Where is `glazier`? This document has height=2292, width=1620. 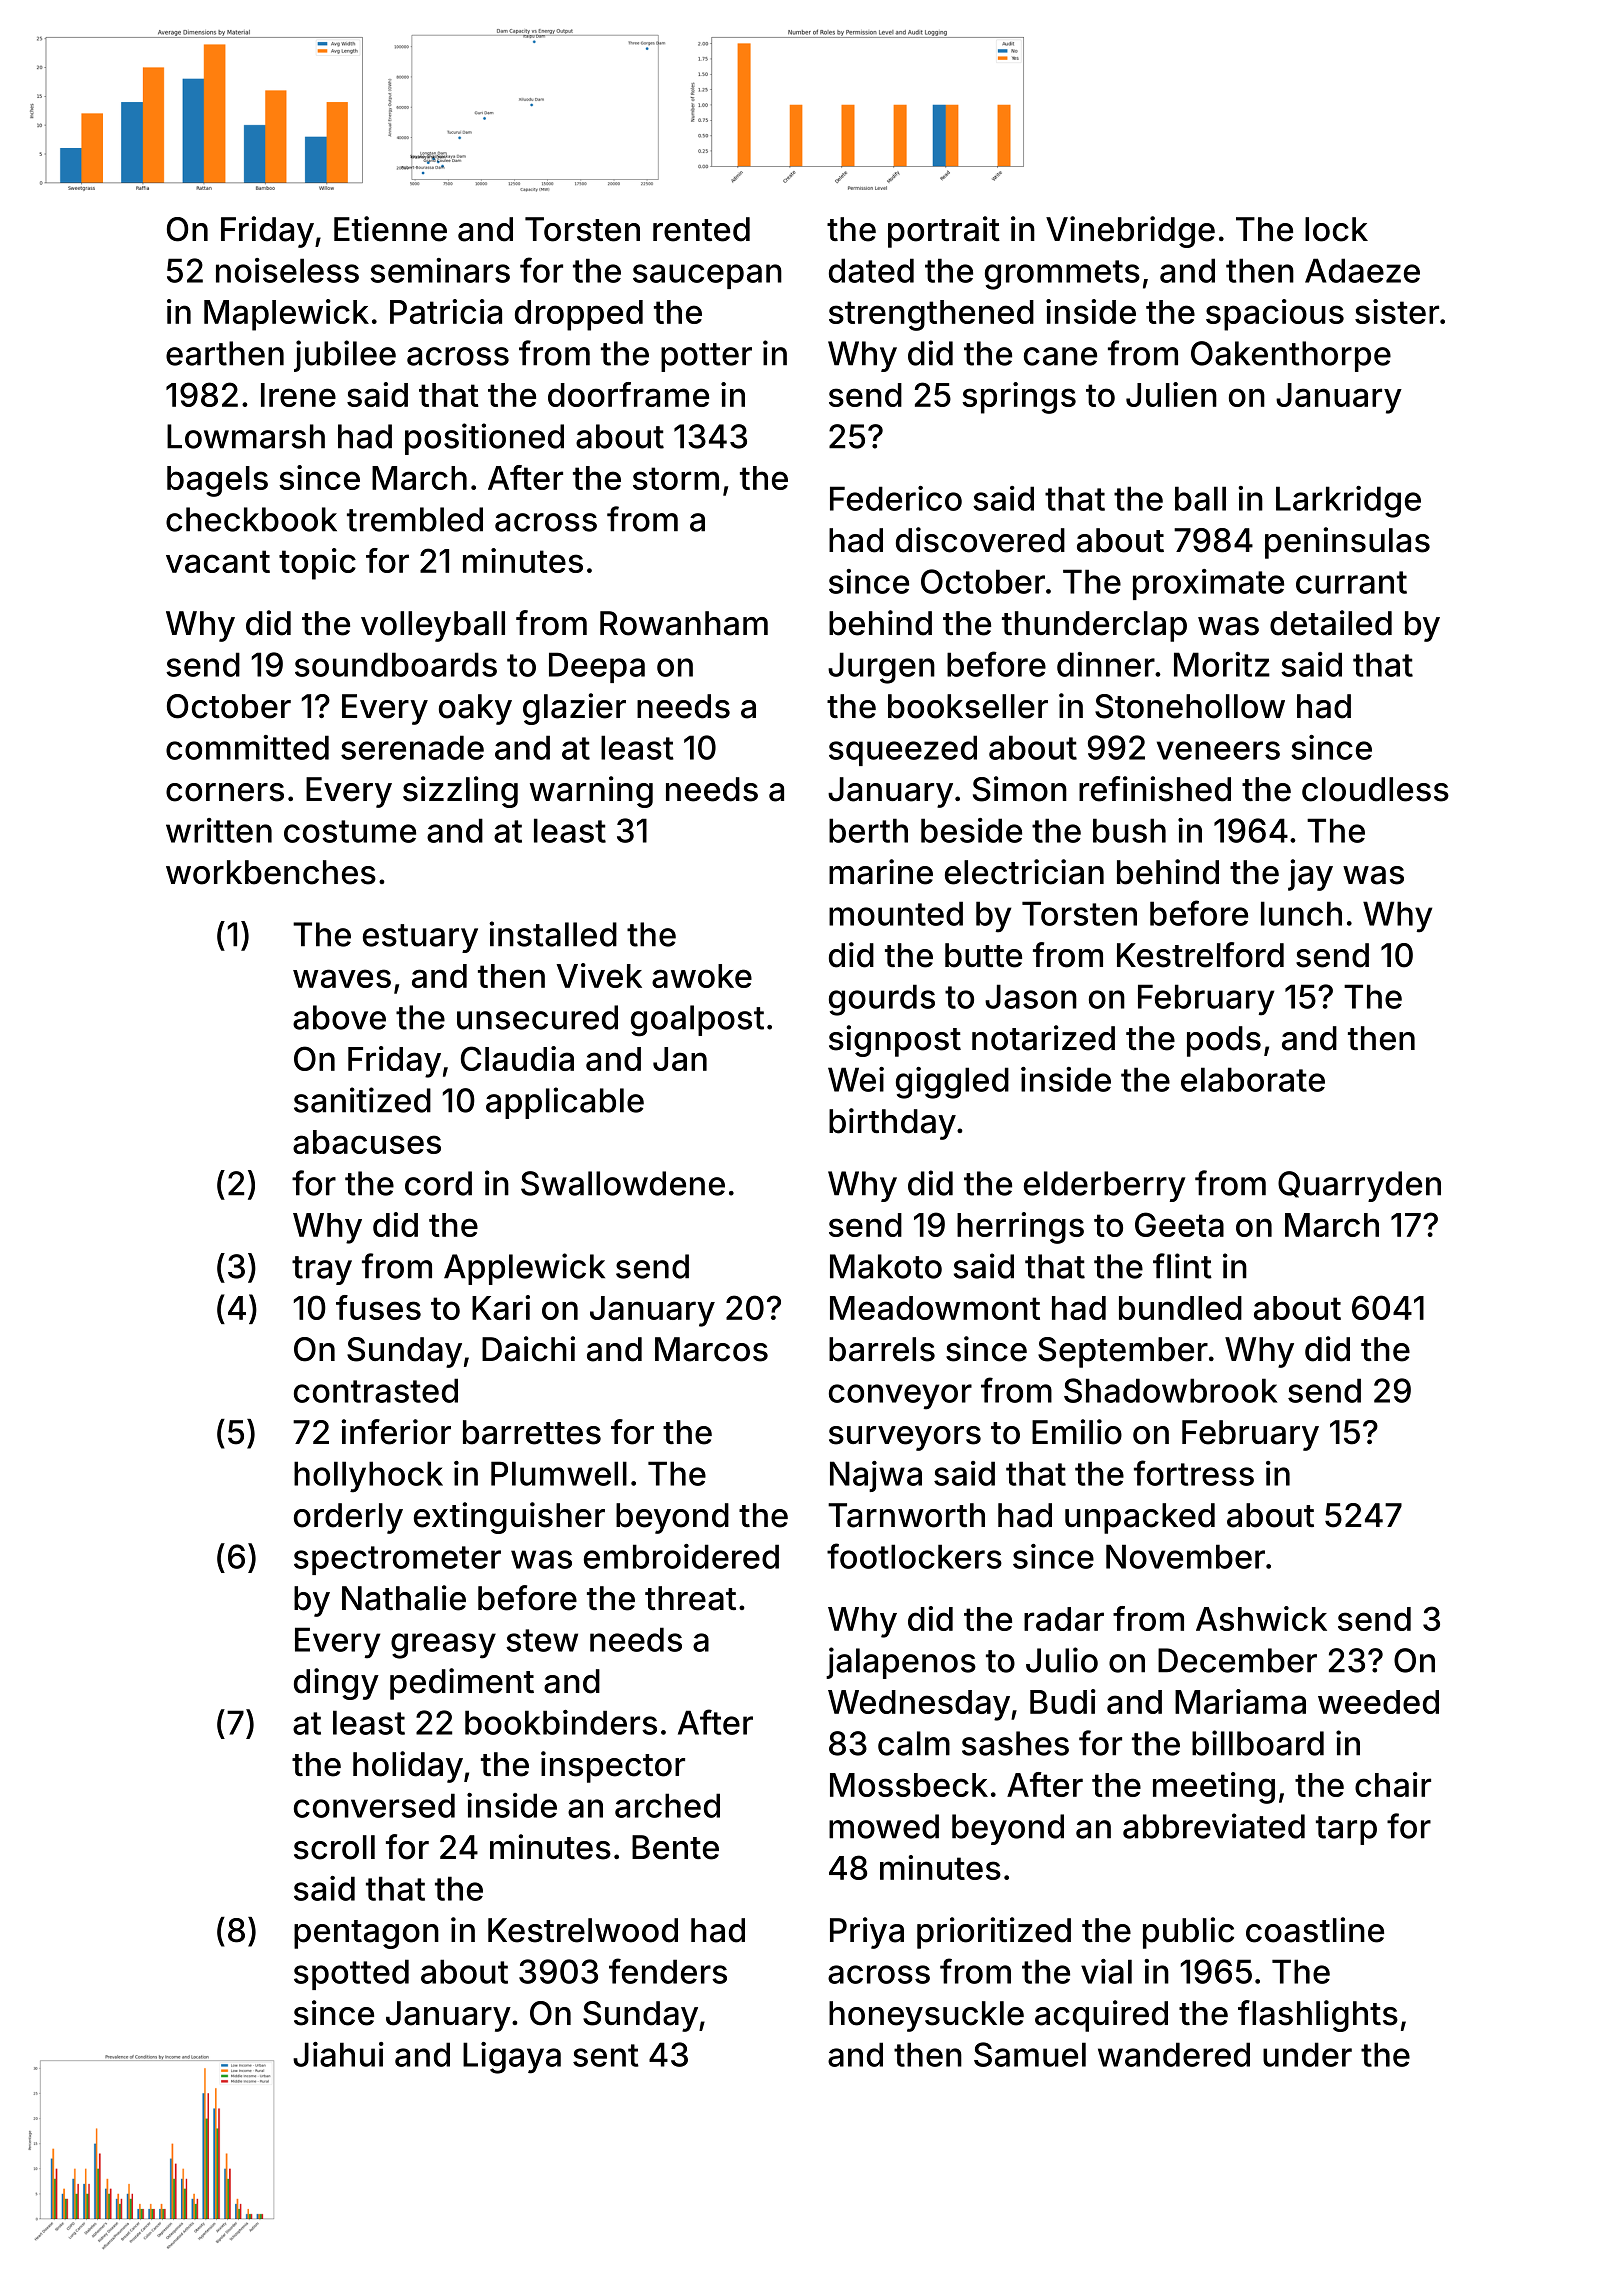
glazier is located at coordinates (574, 709).
